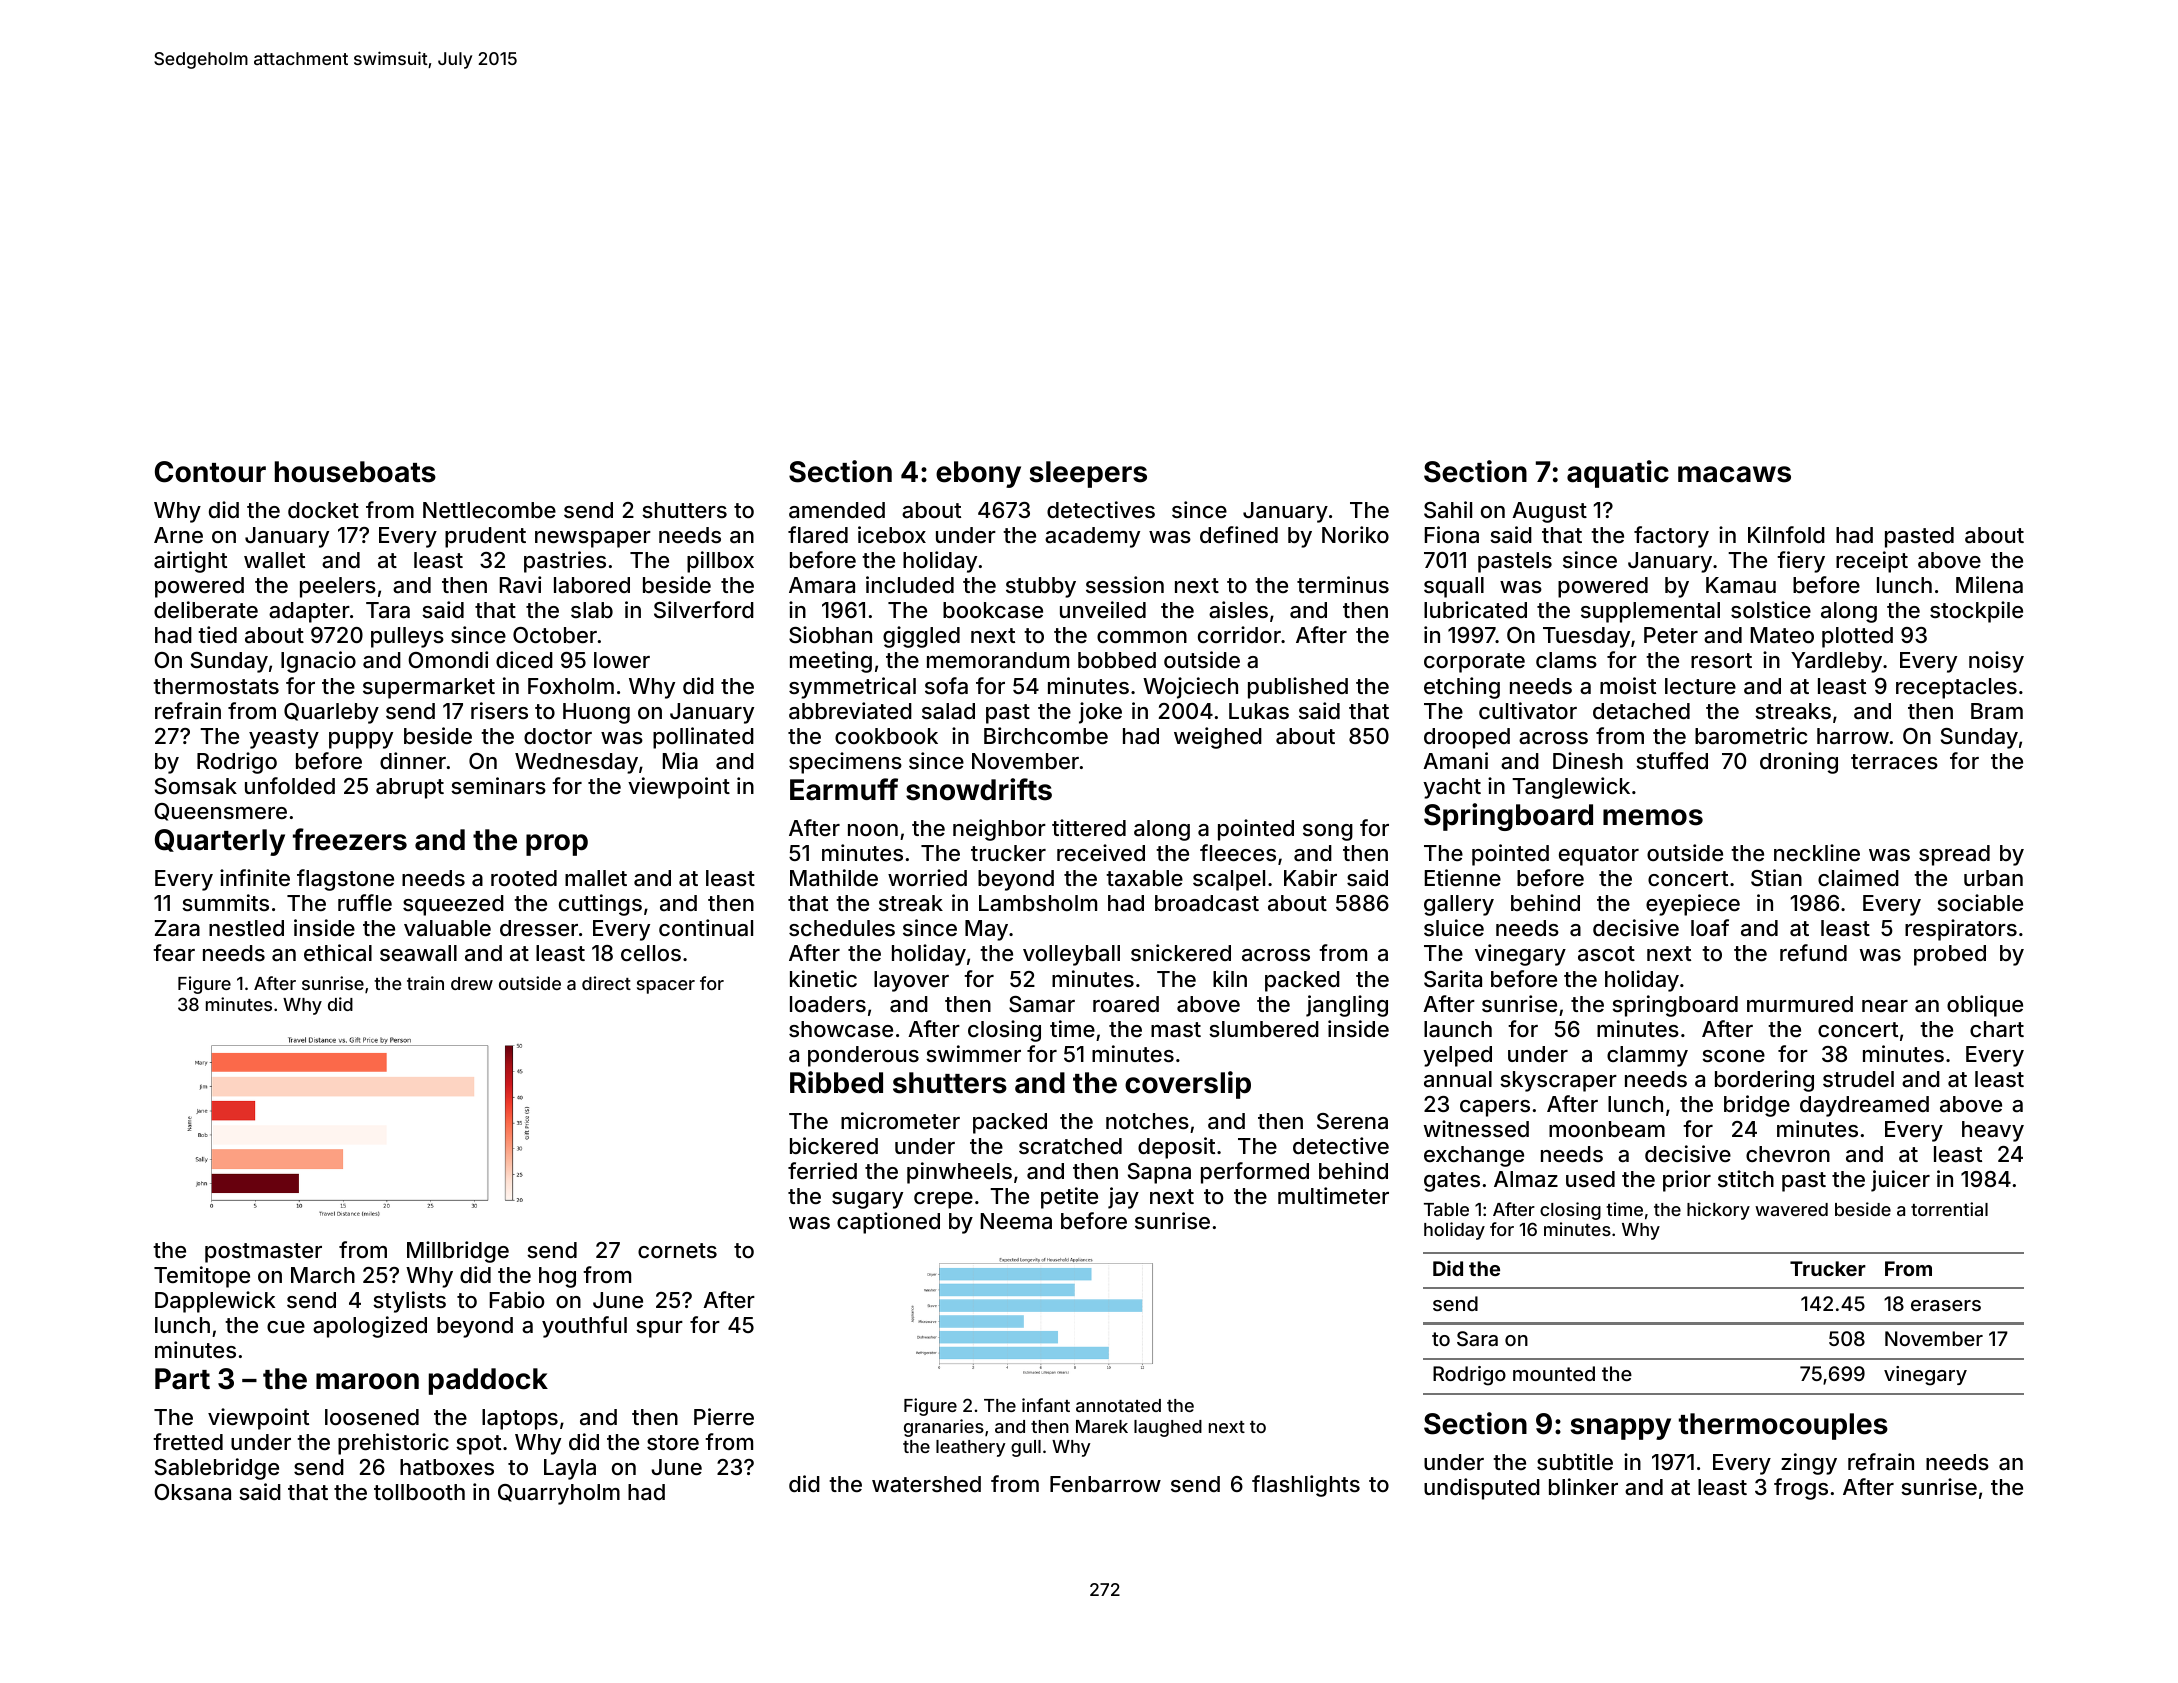 This screenshot has height=1683, width=2178. Describe the element at coordinates (1801, 1489) in the screenshot. I see `frogs` at that location.
